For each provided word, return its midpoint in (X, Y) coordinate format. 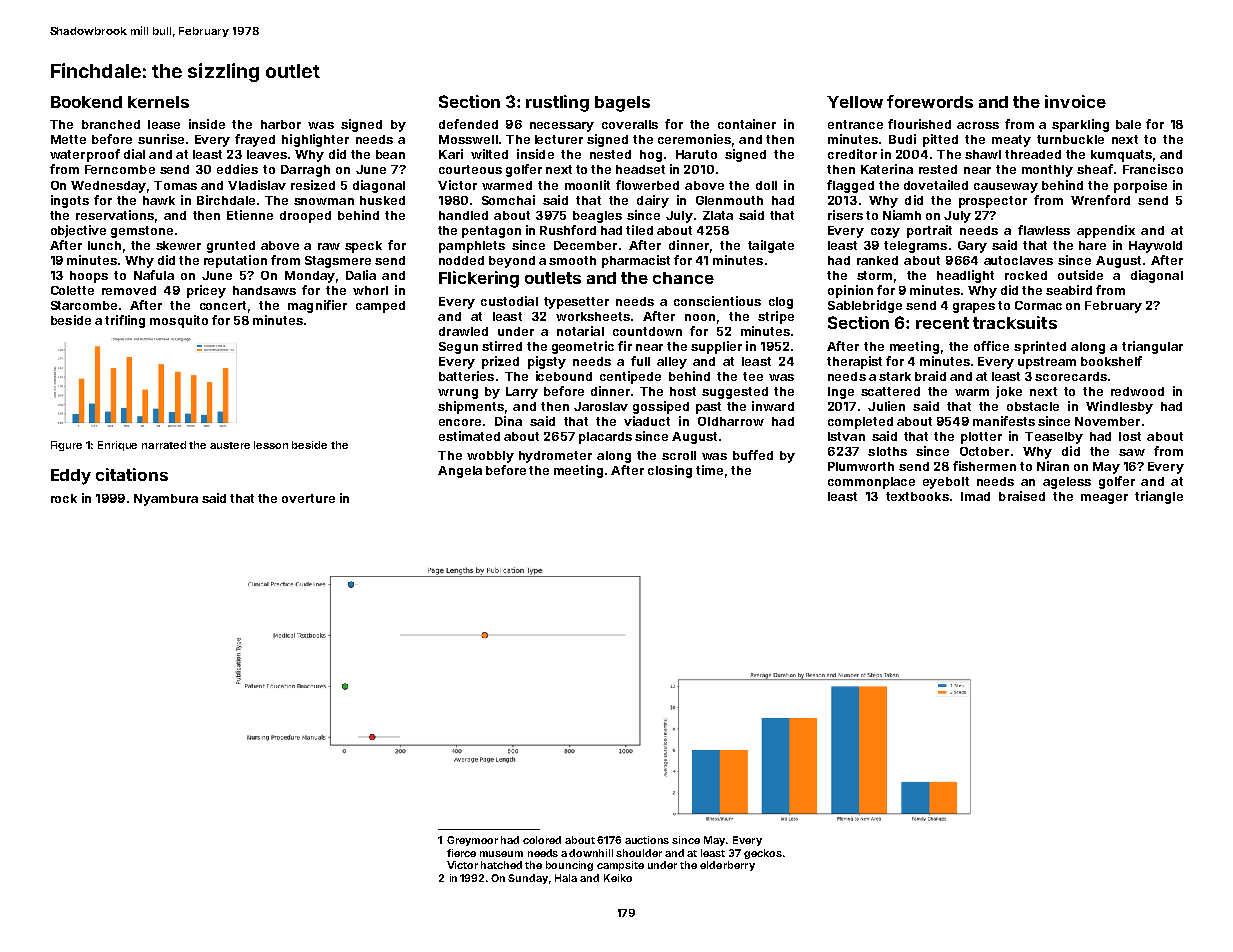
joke (1009, 392)
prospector (993, 202)
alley (672, 363)
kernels (158, 102)
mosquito (179, 321)
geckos (763, 854)
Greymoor (472, 841)
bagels (622, 104)
